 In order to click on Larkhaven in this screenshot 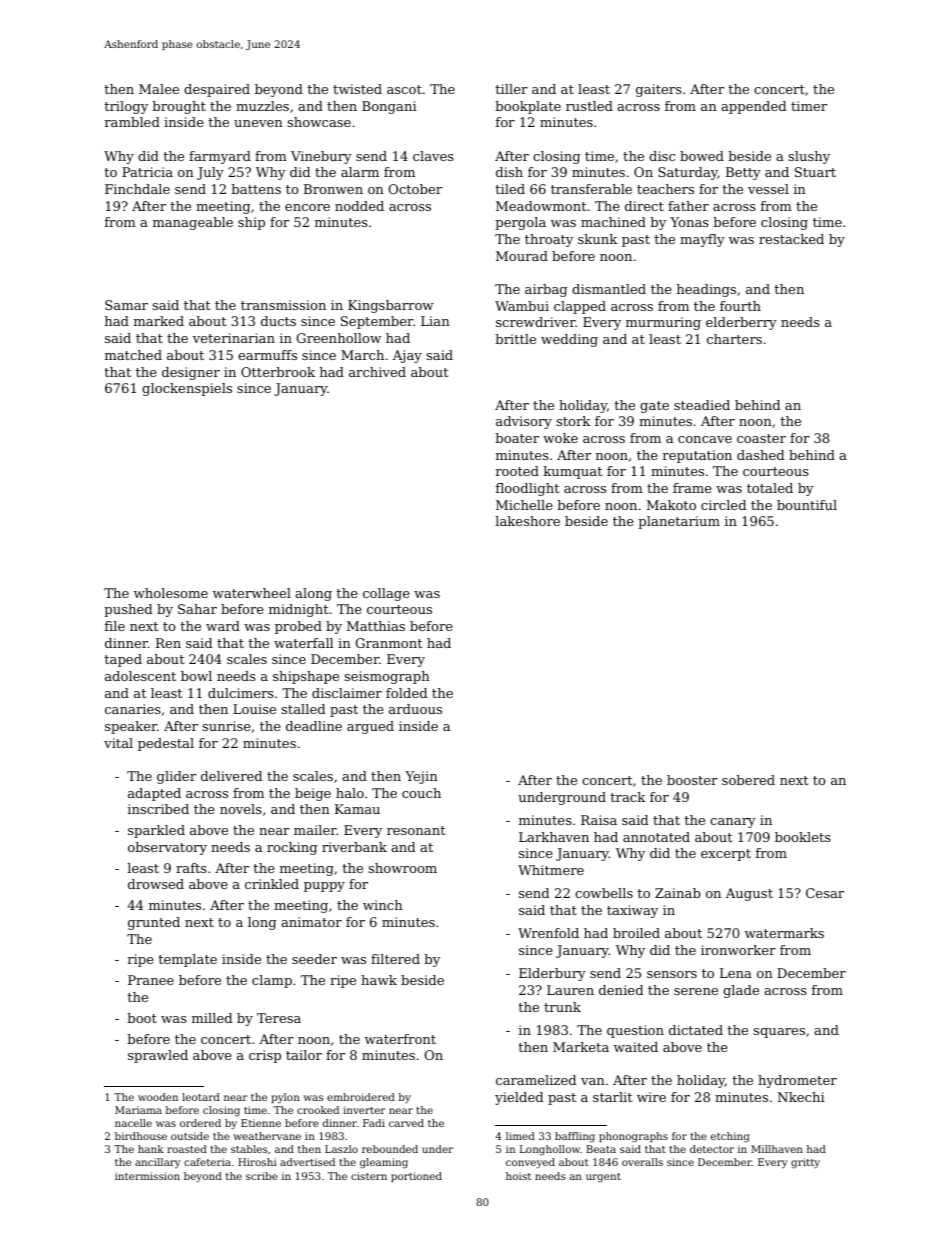, I will do `click(554, 837)`.
